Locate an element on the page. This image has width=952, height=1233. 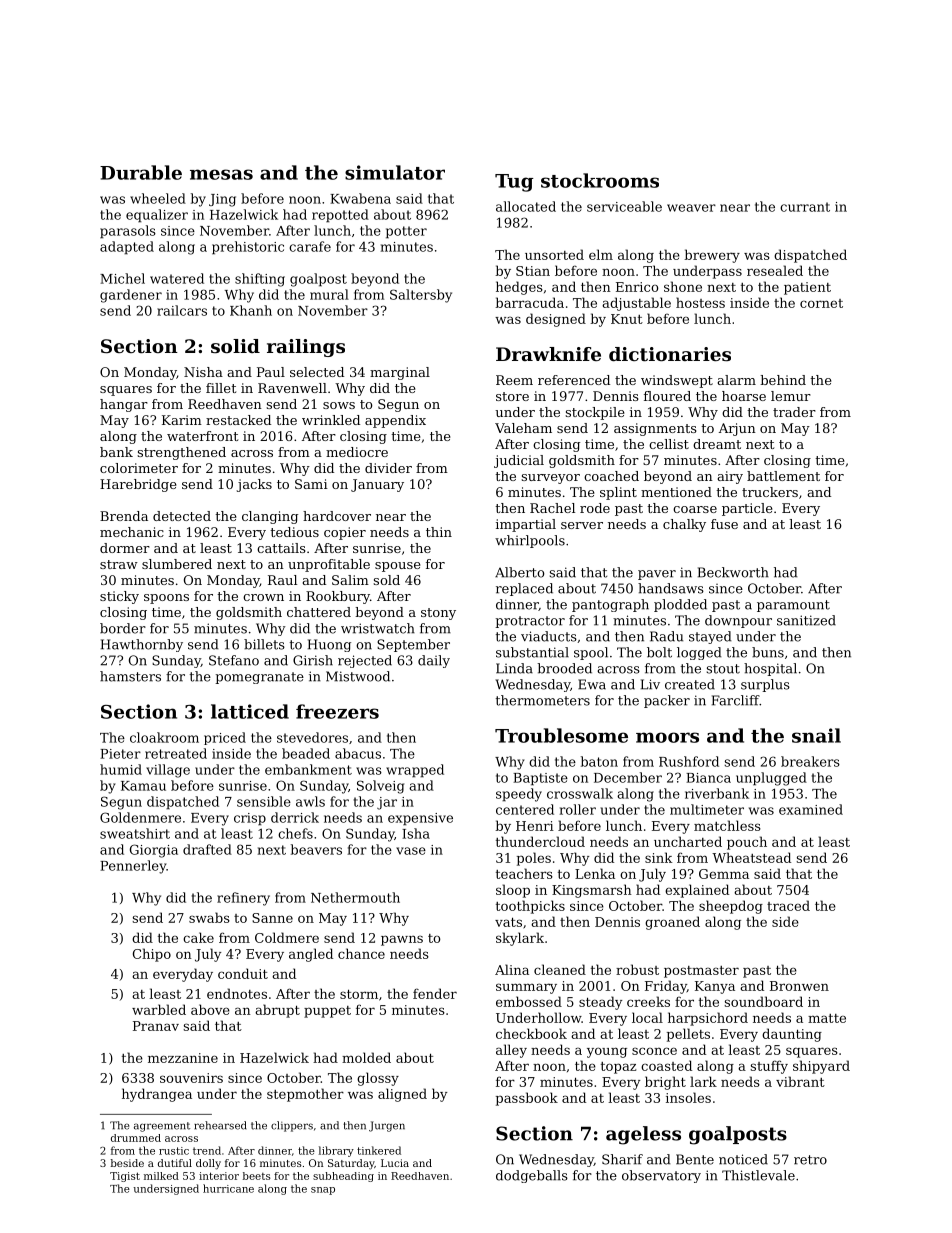
mesas is located at coordinates (221, 174).
